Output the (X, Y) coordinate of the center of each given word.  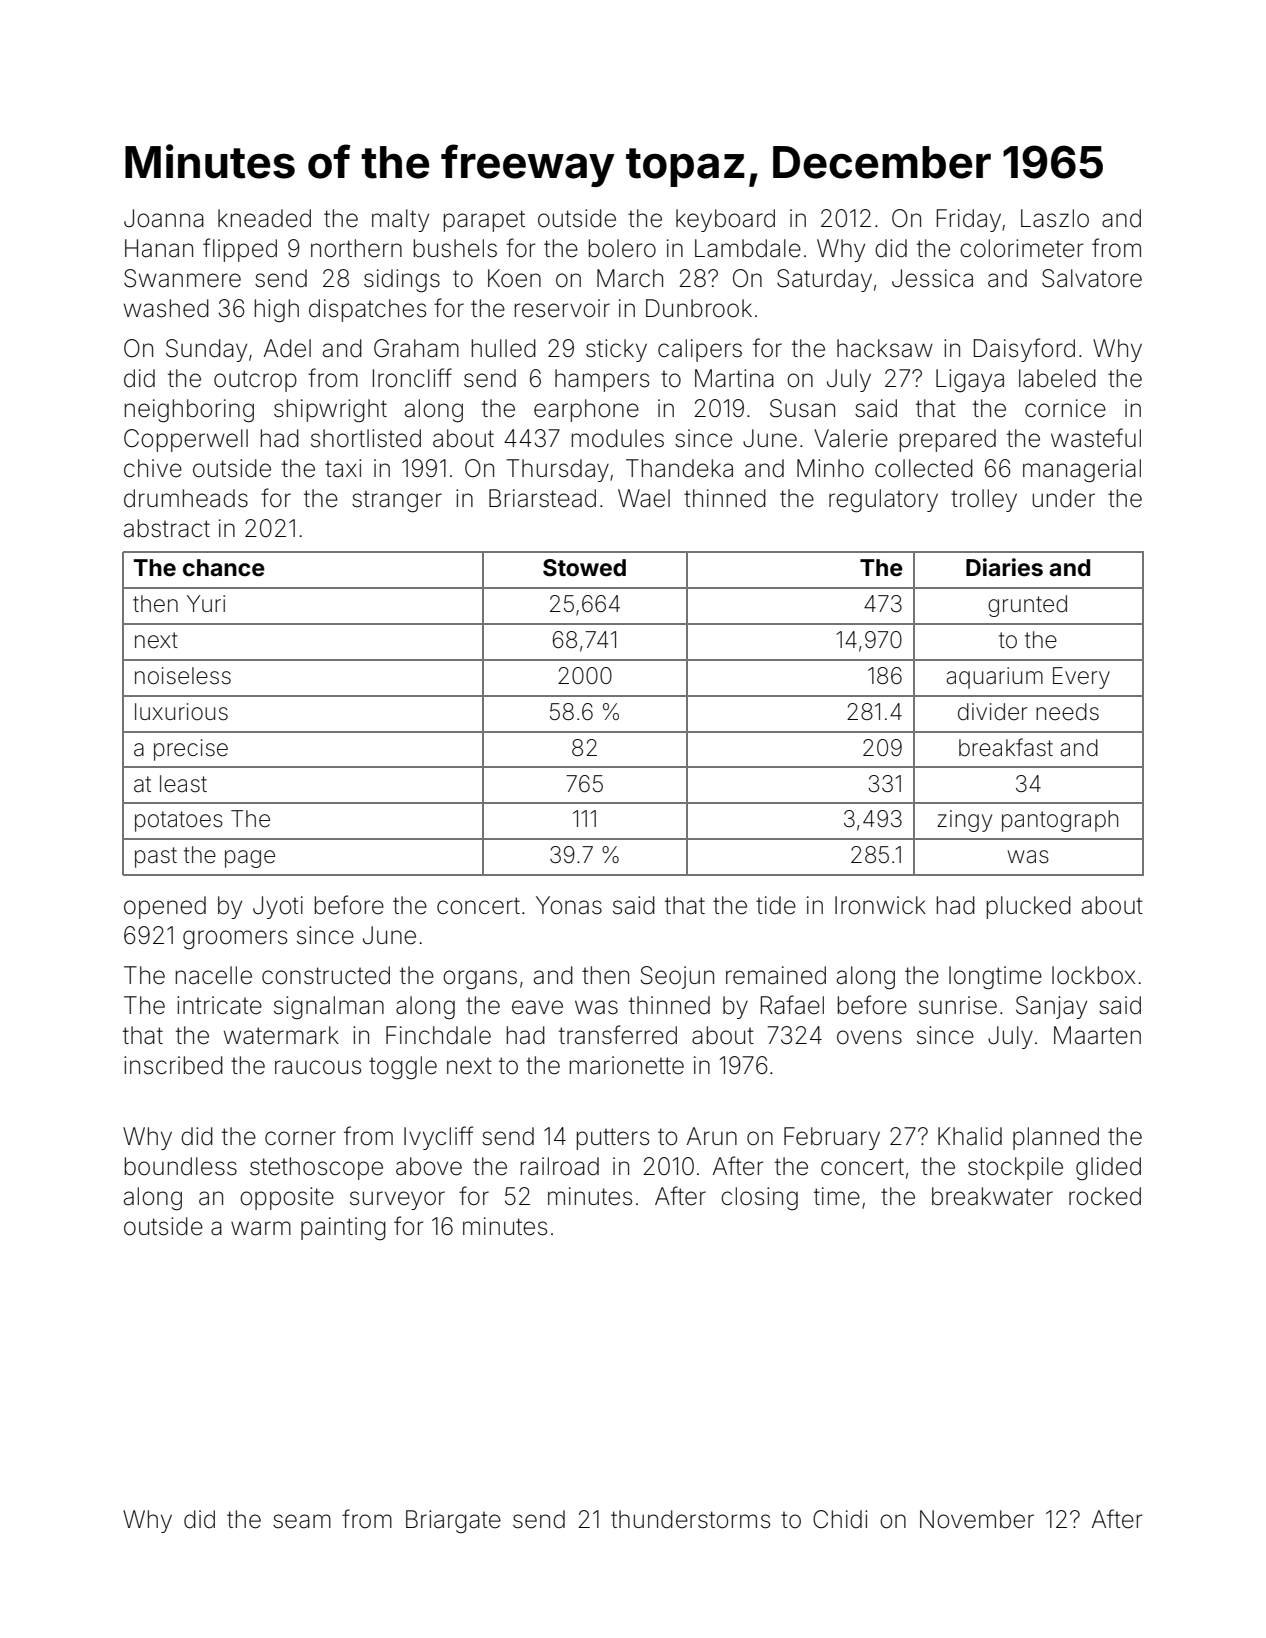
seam (302, 1521)
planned (1056, 1138)
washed (166, 308)
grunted (1027, 606)
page (250, 859)
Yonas (569, 905)
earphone (586, 410)
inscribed (173, 1065)
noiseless (183, 676)
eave (537, 1007)
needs (1067, 712)
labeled (1057, 378)
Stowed (584, 568)
